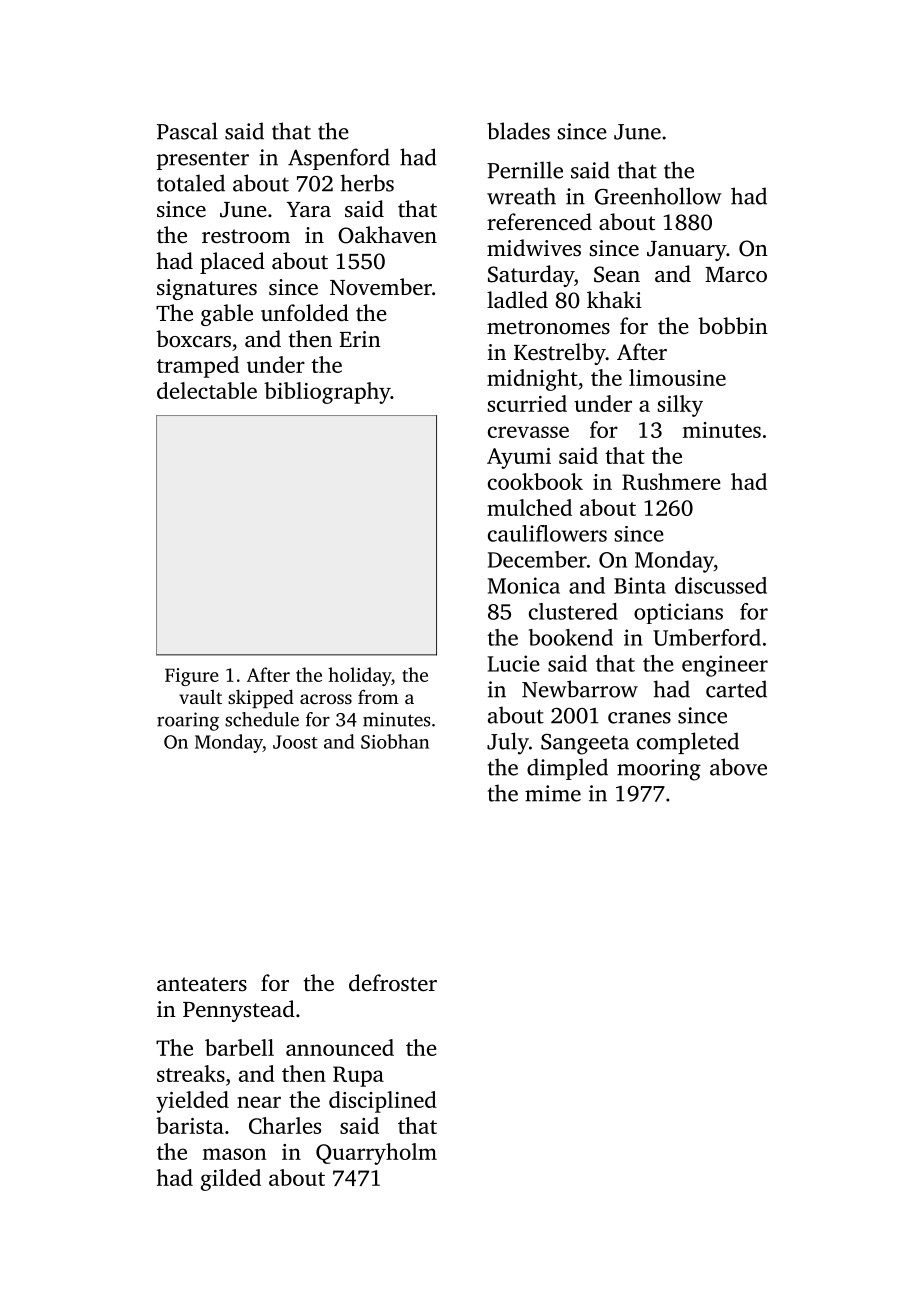  What do you see at coordinates (383, 1102) in the document?
I see `disciplined` at bounding box center [383, 1102].
